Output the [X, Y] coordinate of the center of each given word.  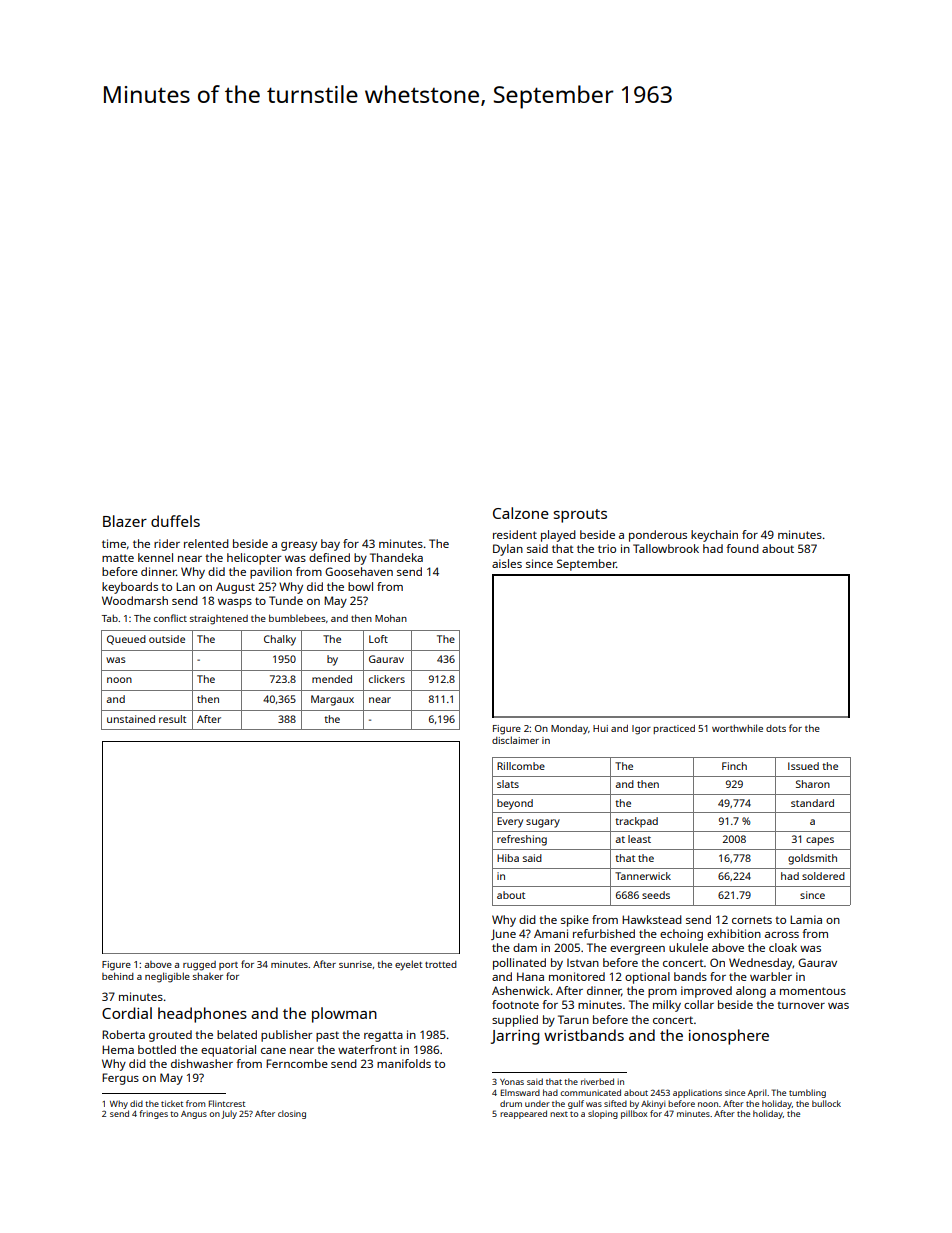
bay [330, 545]
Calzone [521, 513]
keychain [714, 536]
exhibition [734, 933]
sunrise [355, 964]
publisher [286, 1036]
